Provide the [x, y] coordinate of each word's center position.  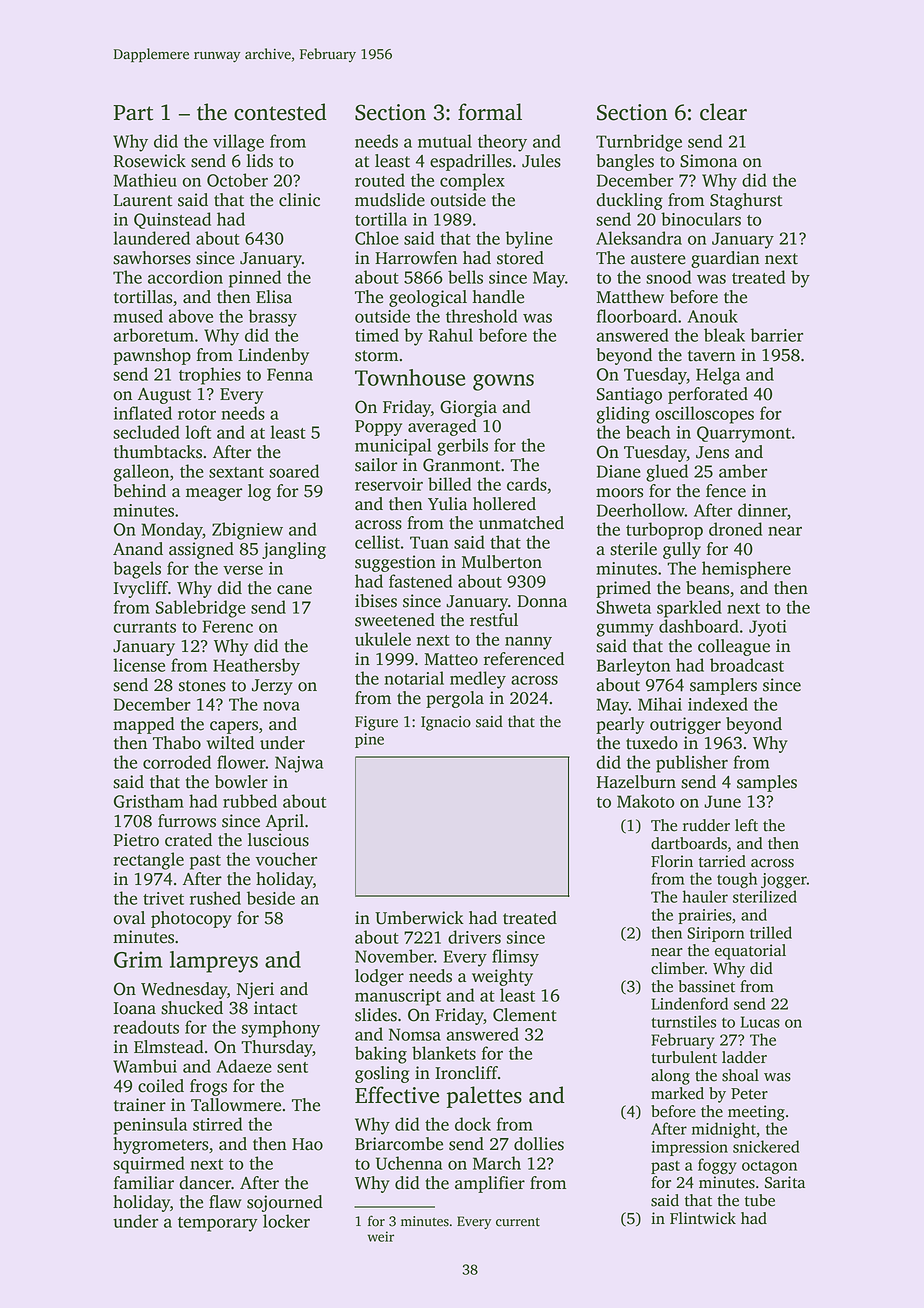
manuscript [398, 997]
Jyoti [768, 628]
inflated [143, 413]
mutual [445, 141]
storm [376, 356]
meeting [756, 1113]
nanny [528, 643]
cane [294, 590]
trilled [771, 932]
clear [723, 112]
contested [280, 112]
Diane [619, 471]
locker [286, 1221]
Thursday [277, 1048]
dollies [539, 1144]
